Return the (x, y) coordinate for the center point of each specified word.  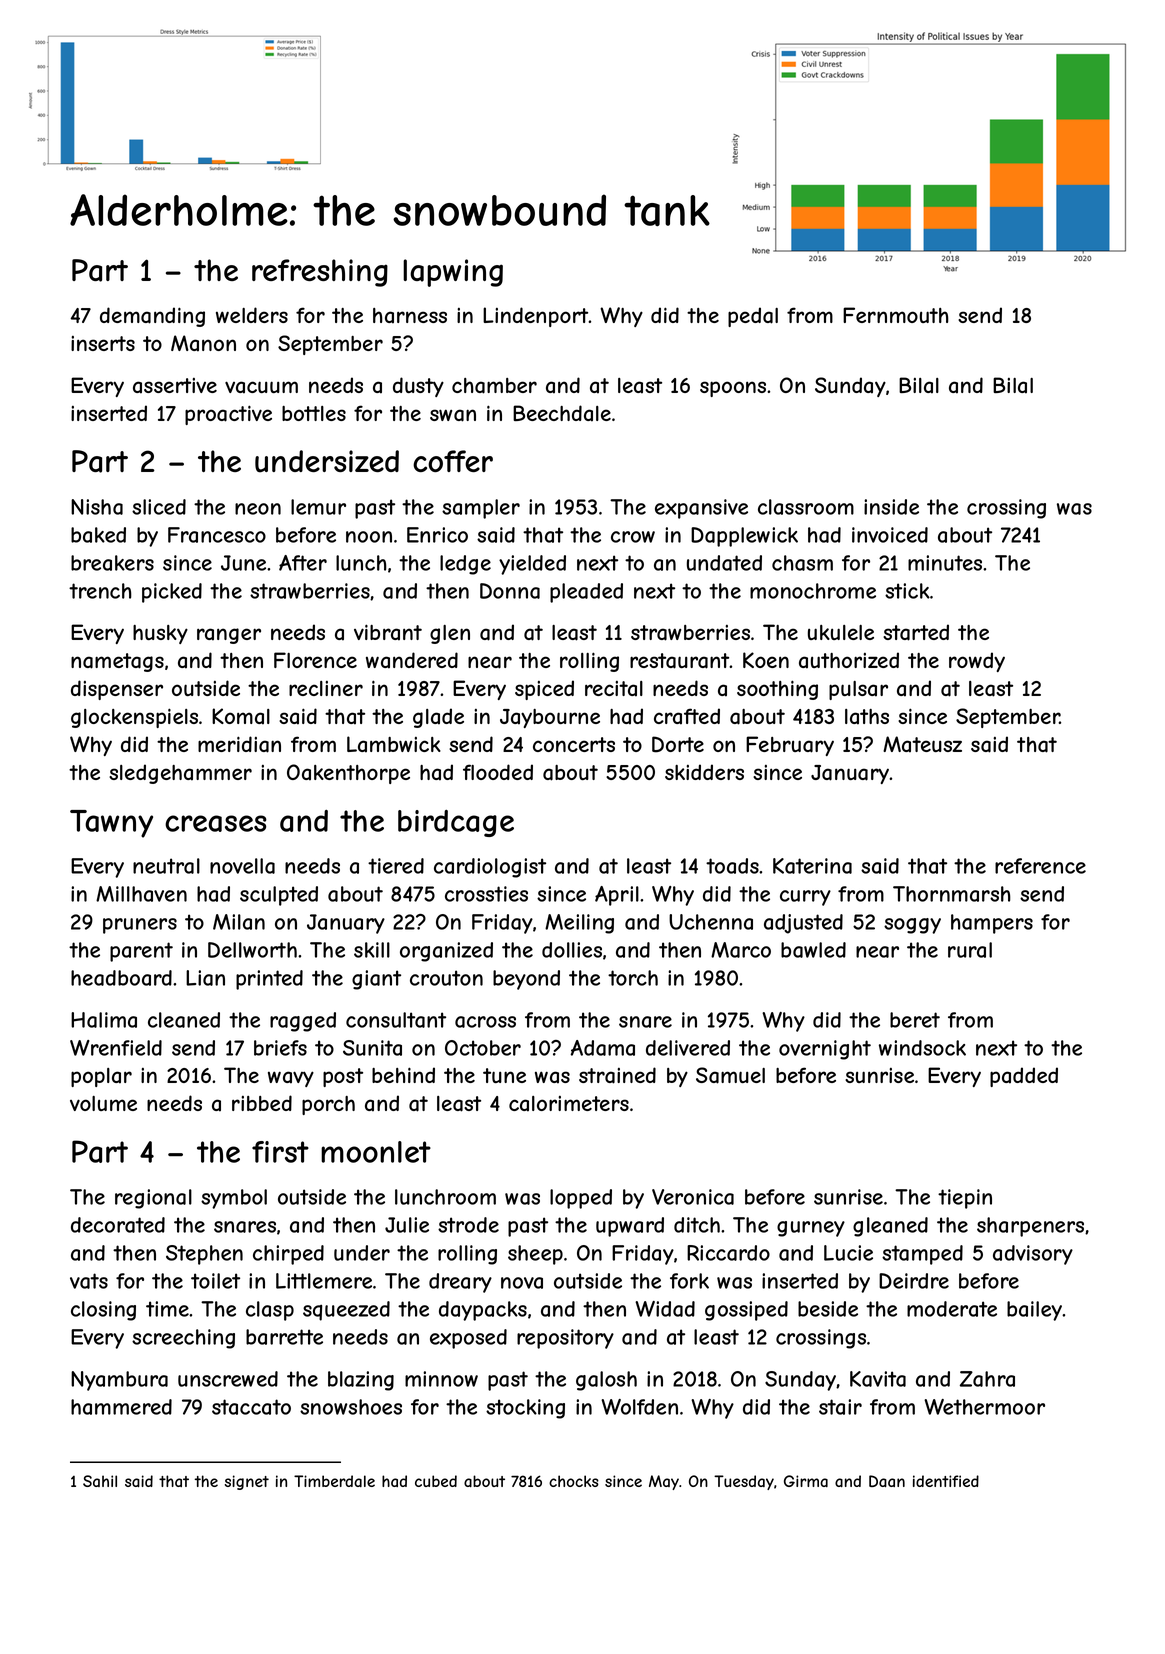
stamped (922, 1255)
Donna (510, 591)
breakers (112, 563)
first (280, 1152)
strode (468, 1225)
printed (269, 980)
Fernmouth (895, 315)
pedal (753, 317)
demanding (152, 317)
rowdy (977, 662)
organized (446, 952)
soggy (912, 926)
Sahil (100, 1481)
